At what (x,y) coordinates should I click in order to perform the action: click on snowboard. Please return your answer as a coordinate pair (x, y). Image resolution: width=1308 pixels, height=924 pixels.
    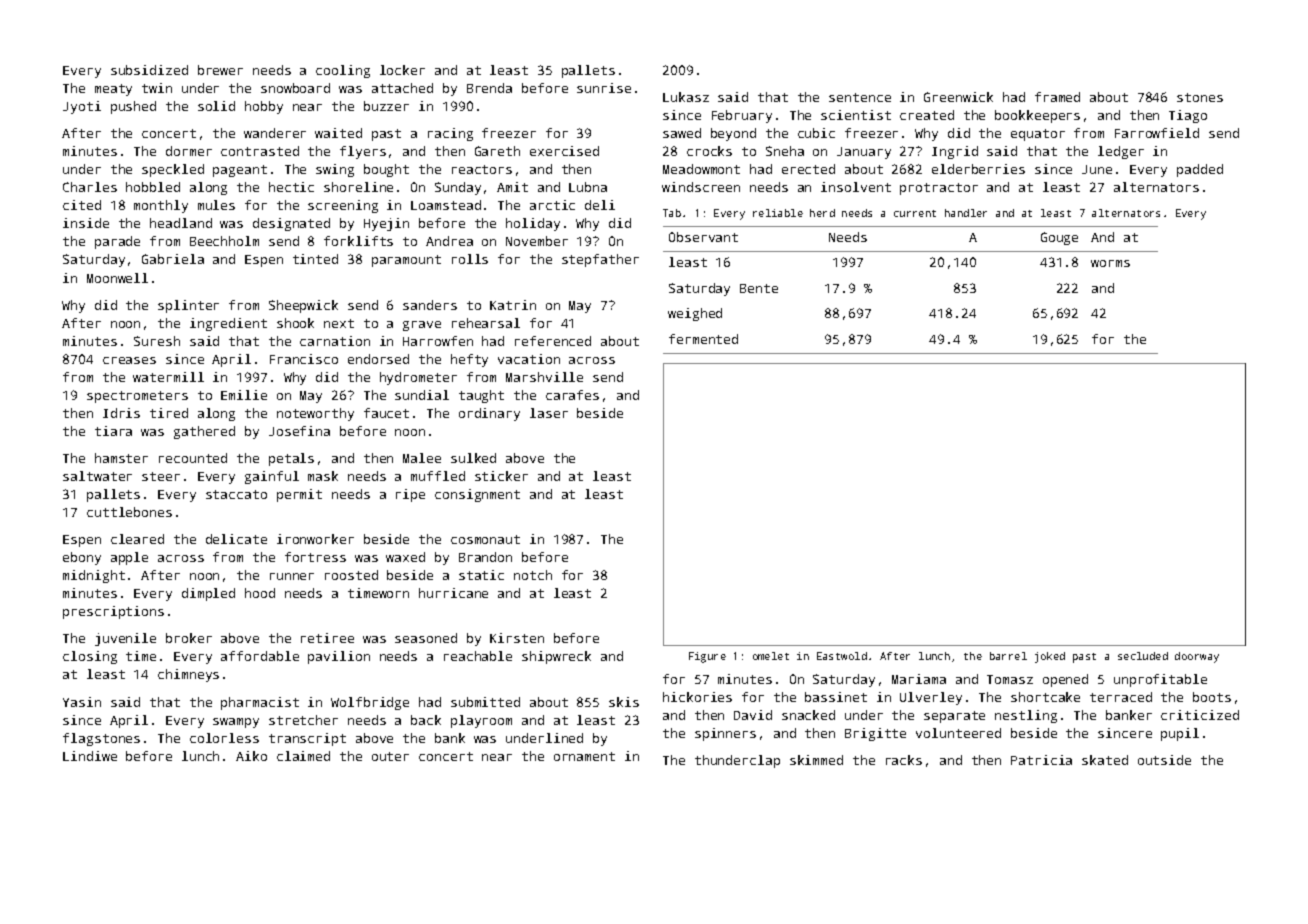
    Looking at the image, I should click on (295, 88).
